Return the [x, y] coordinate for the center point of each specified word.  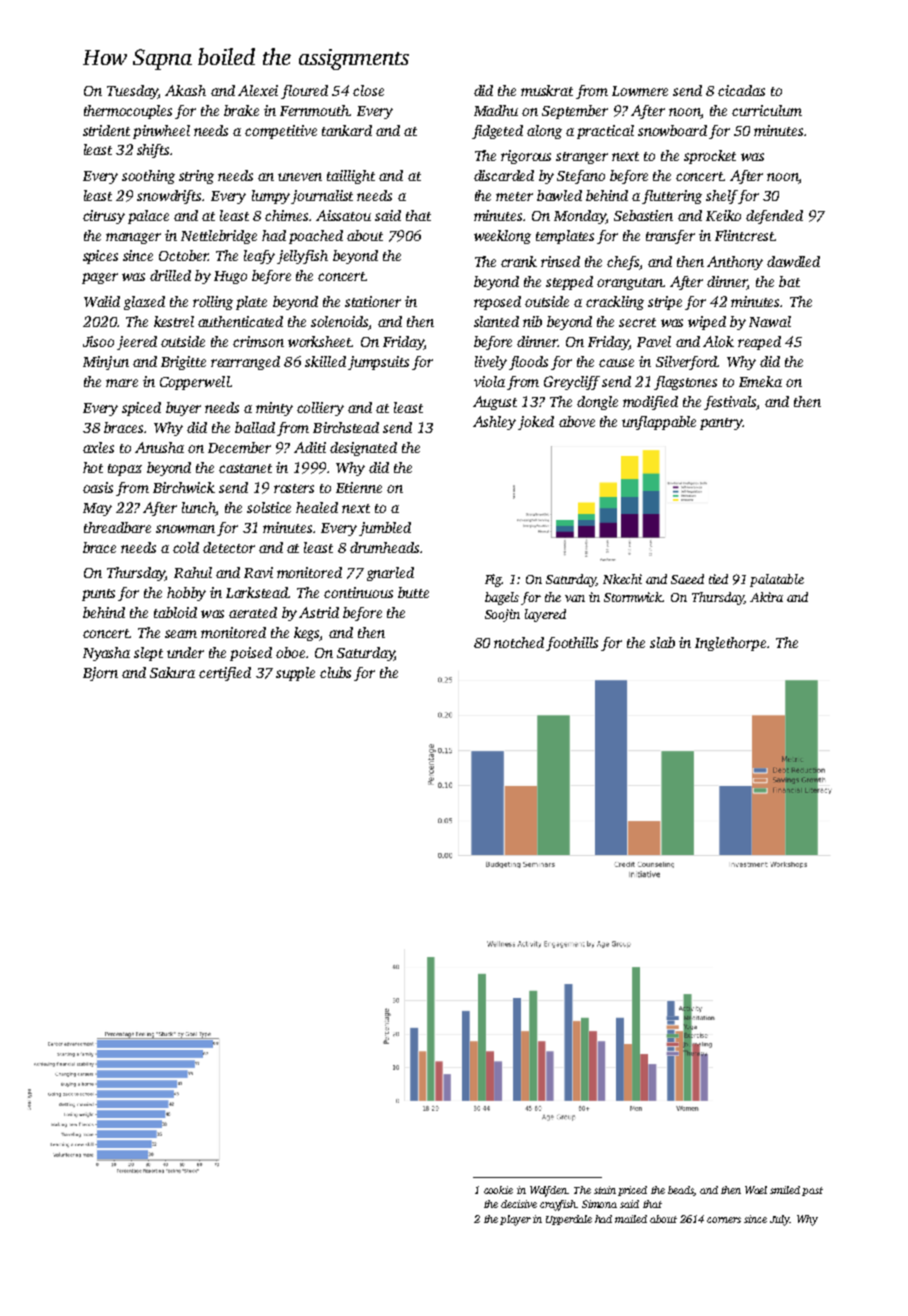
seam [181, 634]
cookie [498, 1190]
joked [536, 423]
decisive [519, 1204]
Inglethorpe [730, 644]
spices [100, 257]
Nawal [770, 321]
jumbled [385, 529]
